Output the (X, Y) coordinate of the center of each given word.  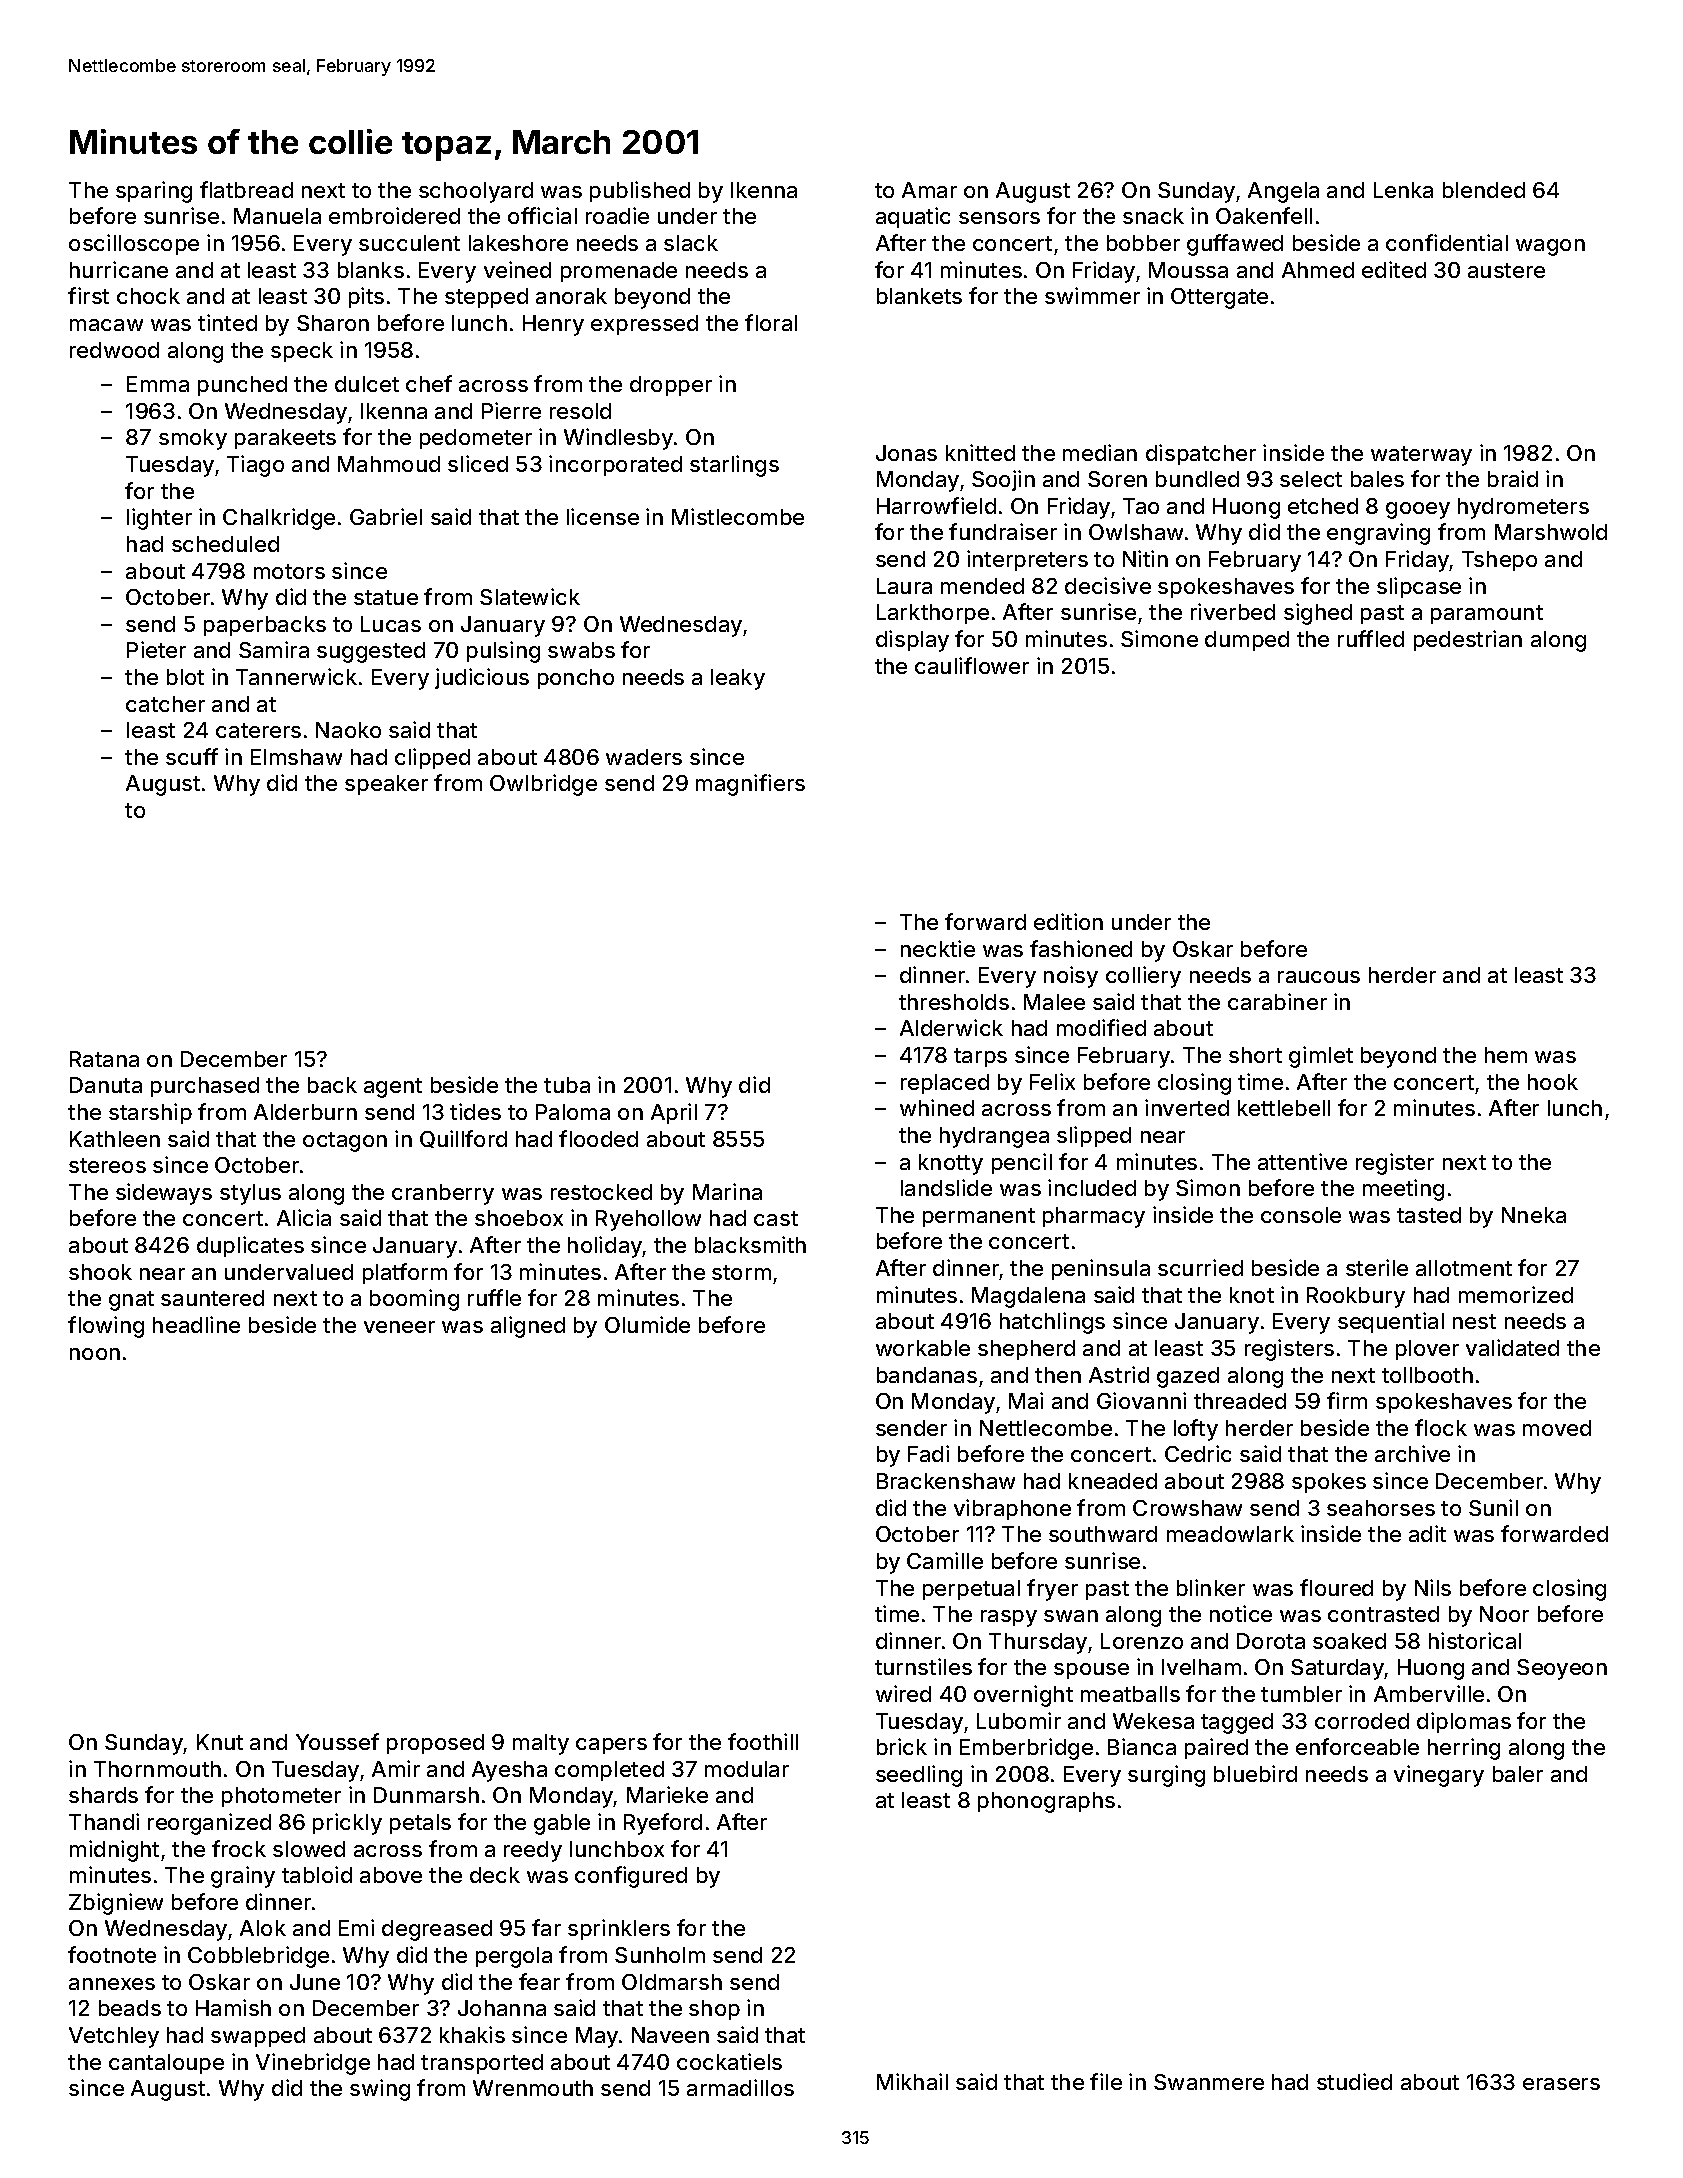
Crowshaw (1187, 1508)
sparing (154, 192)
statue (386, 597)
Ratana (104, 1059)
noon (95, 1354)
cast (776, 1218)
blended (1484, 190)
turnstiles (923, 1666)
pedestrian (1468, 640)
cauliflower (972, 665)
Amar (929, 190)
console (1301, 1215)
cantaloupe (166, 2064)
